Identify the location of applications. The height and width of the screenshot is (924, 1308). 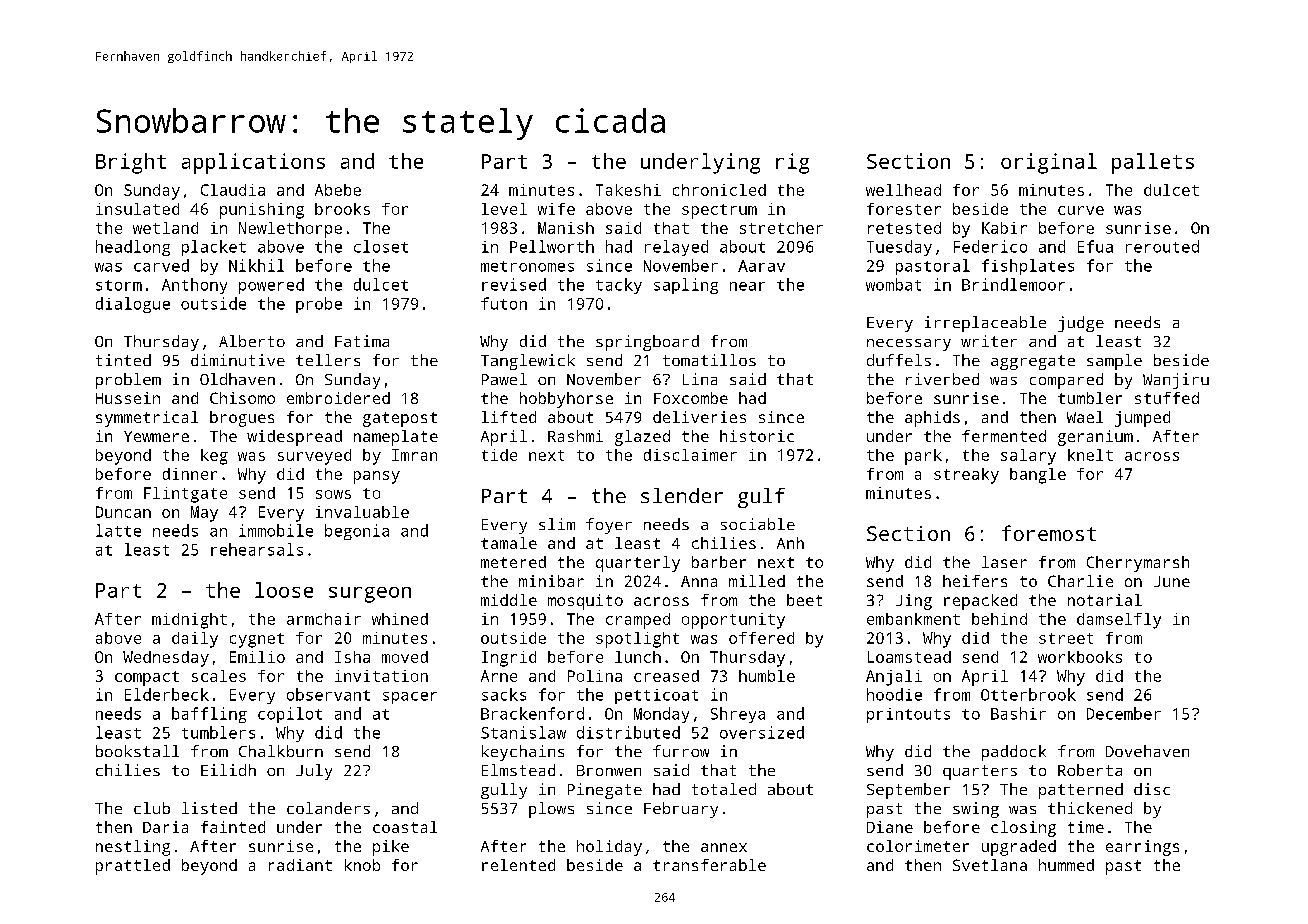
(253, 163).
